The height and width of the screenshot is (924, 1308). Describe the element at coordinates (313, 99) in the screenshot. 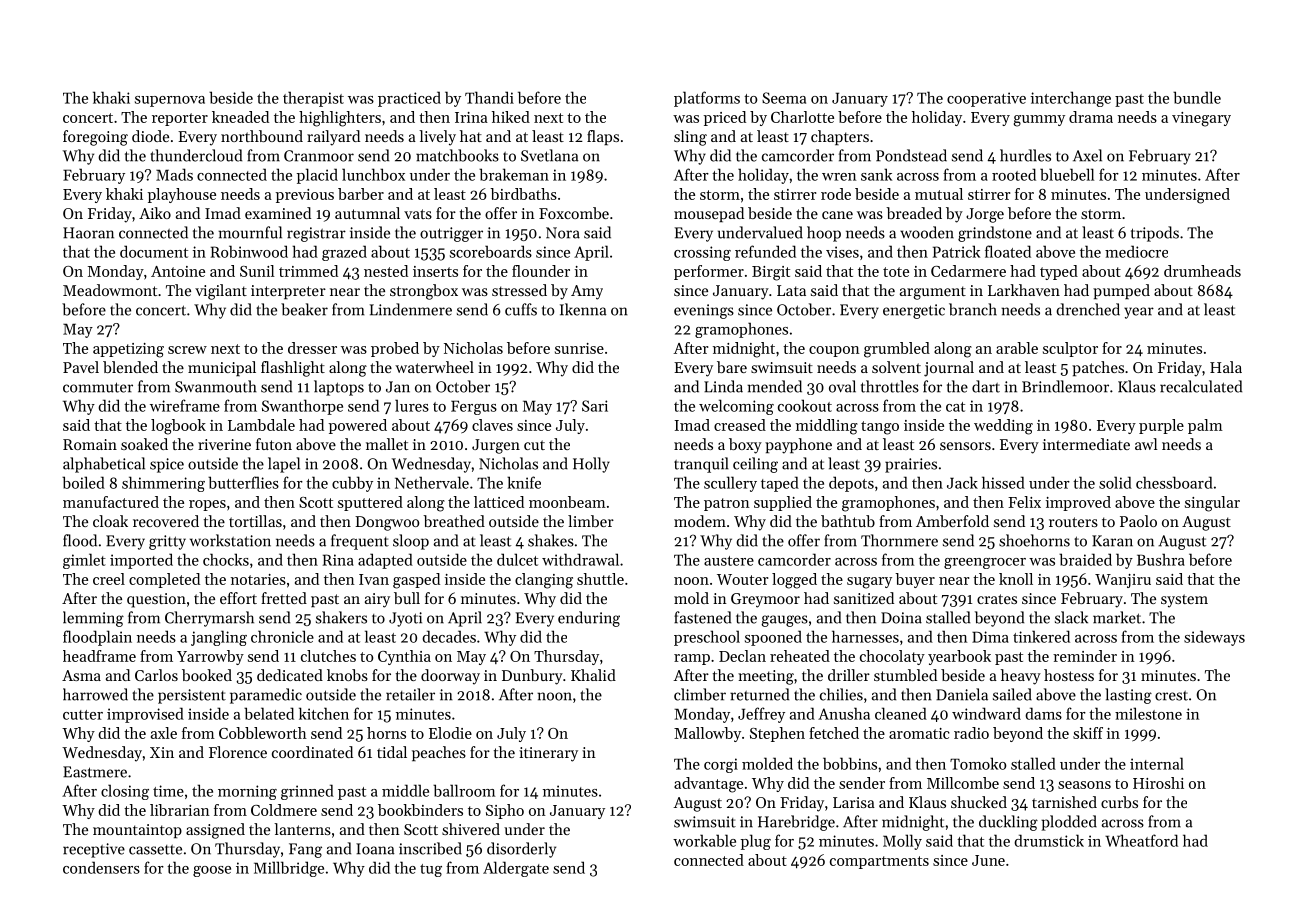

I see `therapist` at that location.
